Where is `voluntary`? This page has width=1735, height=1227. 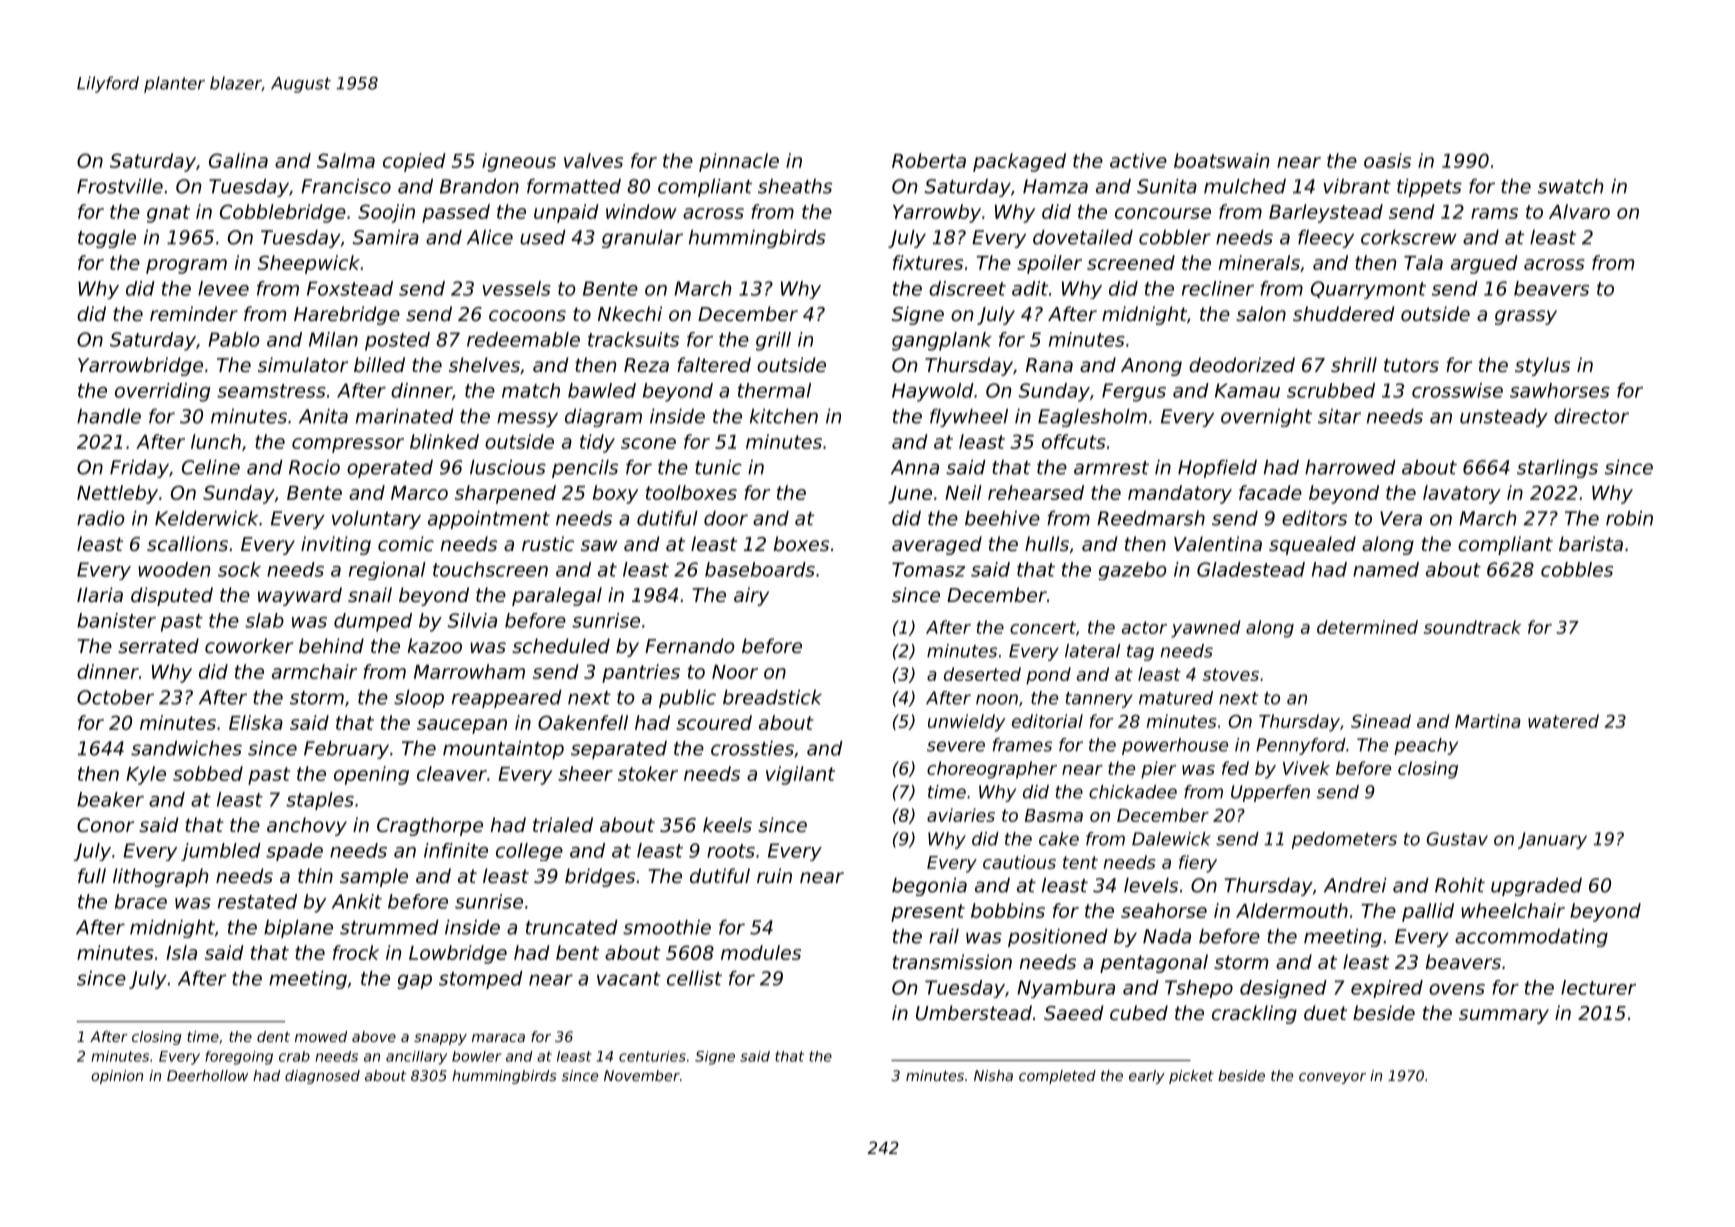 voluntary is located at coordinates (376, 520).
